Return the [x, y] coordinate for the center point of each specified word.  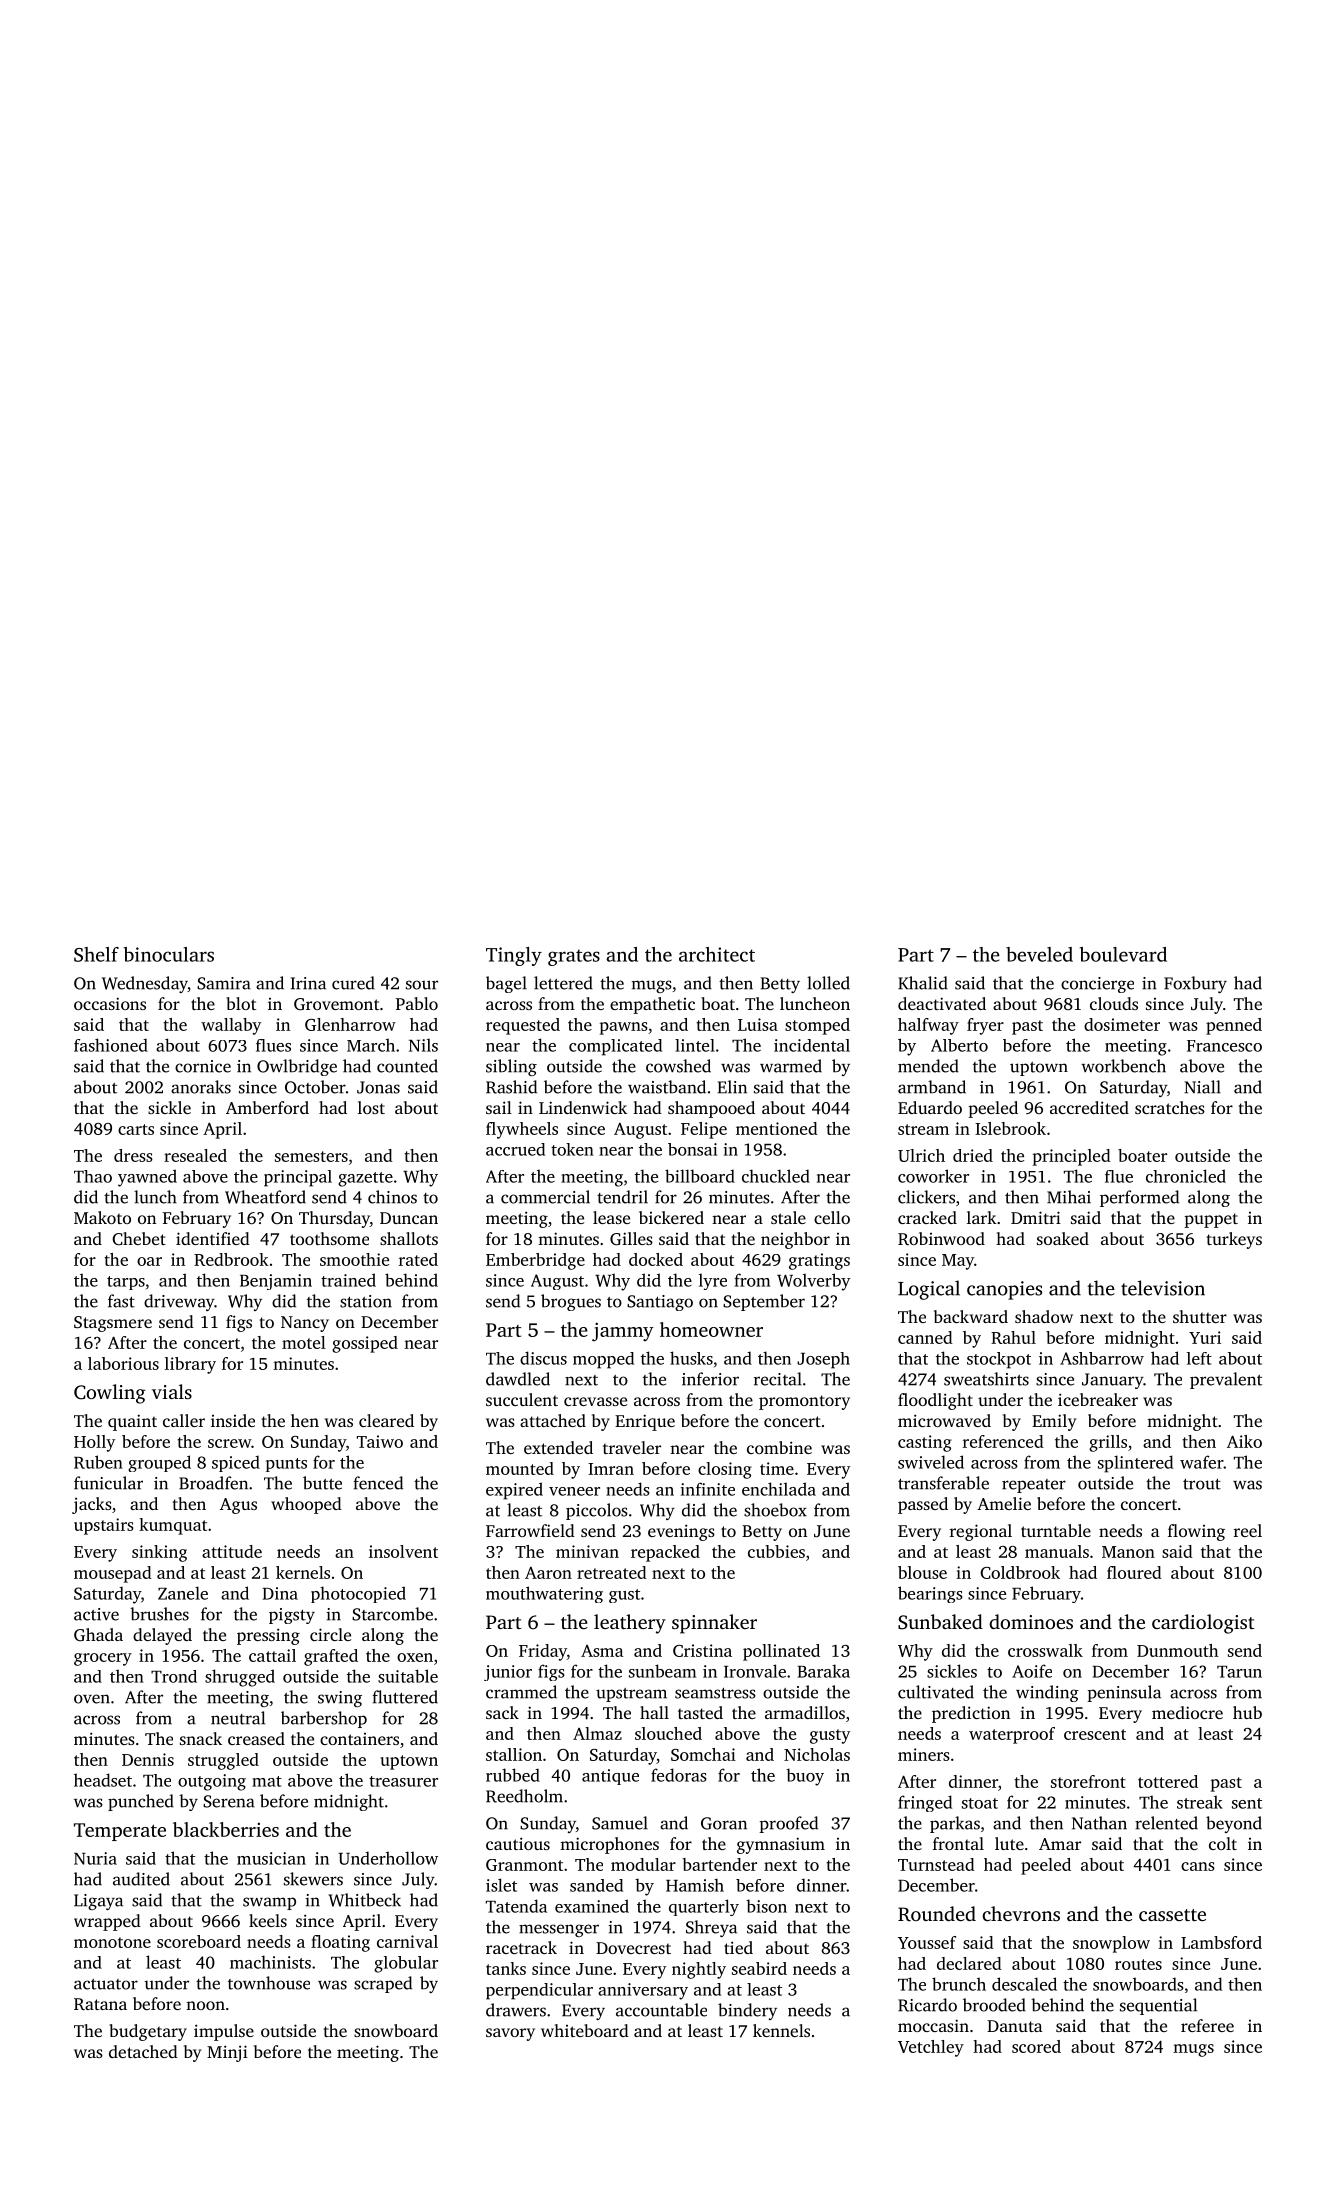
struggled [223, 1761]
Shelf [96, 954]
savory [510, 2034]
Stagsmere [113, 1324]
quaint [132, 1422]
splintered [1135, 1464]
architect [717, 954]
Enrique [645, 1422]
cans [1198, 1866]
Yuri [1205, 1337]
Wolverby [813, 1282]
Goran [724, 1823]
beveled [1039, 954]
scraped [383, 1984]
